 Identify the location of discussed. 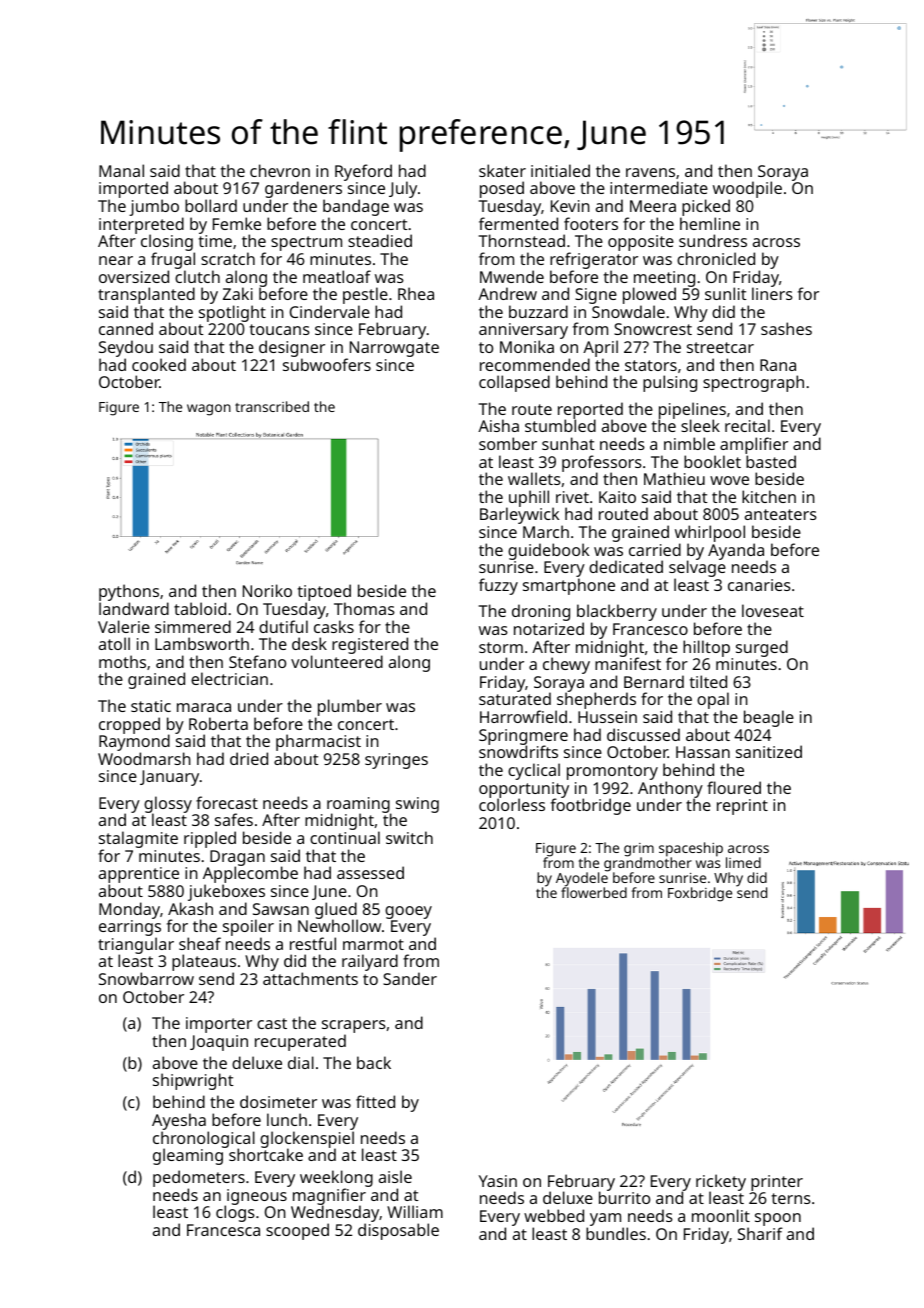
(643, 734).
